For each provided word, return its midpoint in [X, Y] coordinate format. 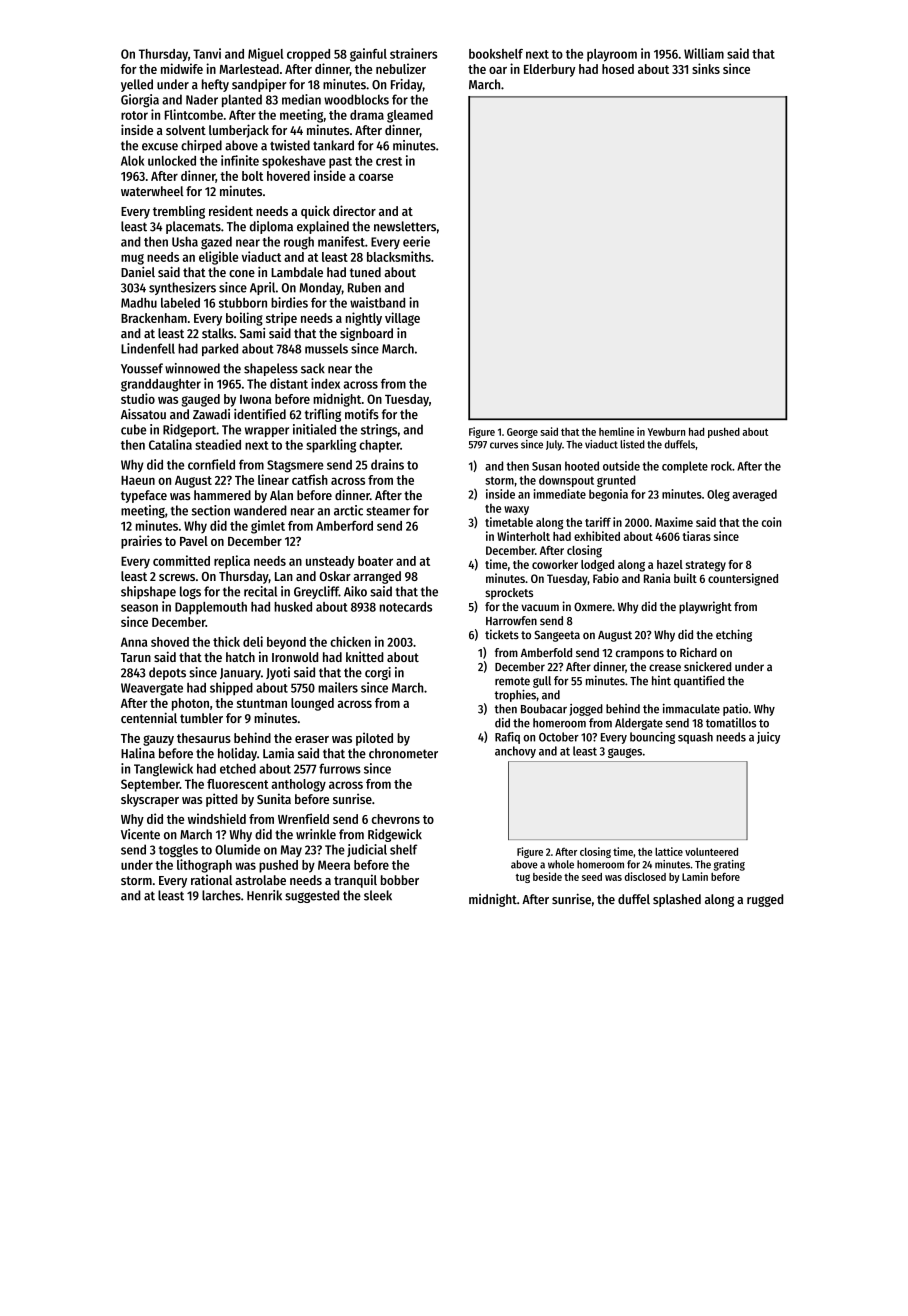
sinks [706, 68]
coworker [555, 564]
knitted [365, 656]
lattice [669, 851]
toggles [178, 851]
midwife [182, 68]
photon [190, 704]
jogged [586, 710]
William [704, 53]
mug [132, 259]
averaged [754, 495]
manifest [341, 241]
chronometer [403, 753]
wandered [260, 510]
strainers [414, 53]
